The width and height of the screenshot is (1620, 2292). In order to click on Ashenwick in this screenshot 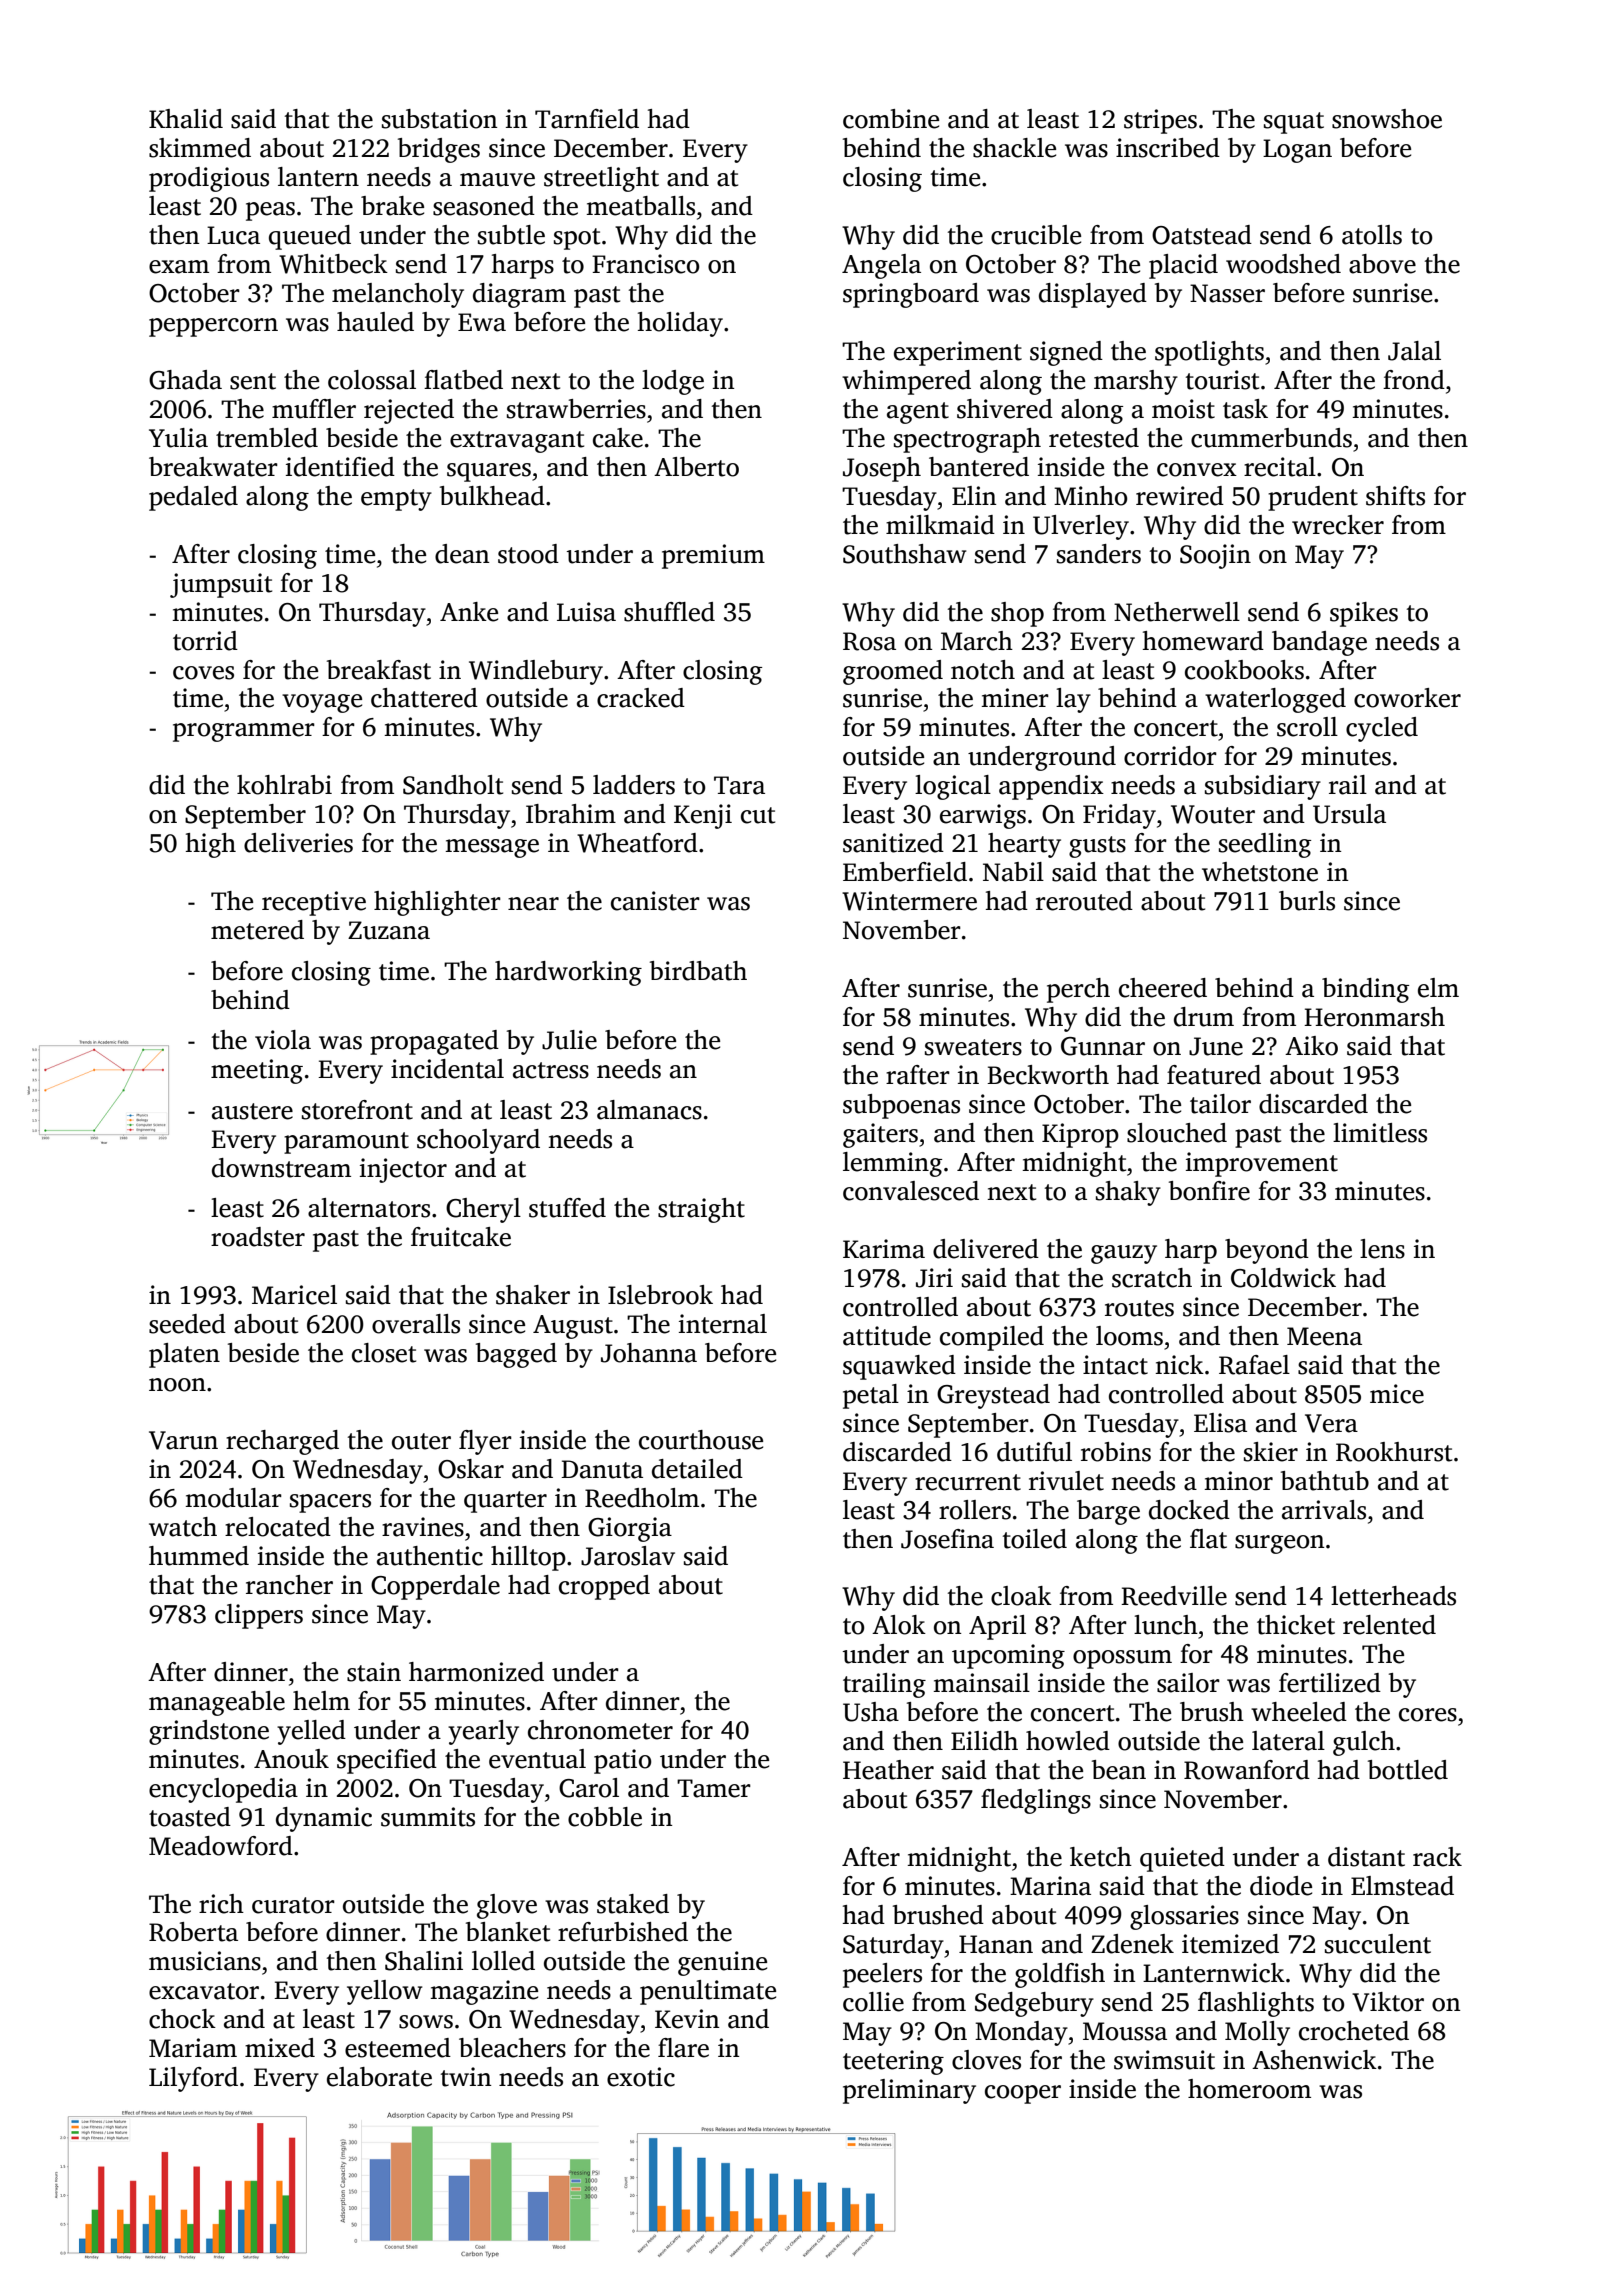, I will do `click(1314, 2060)`.
